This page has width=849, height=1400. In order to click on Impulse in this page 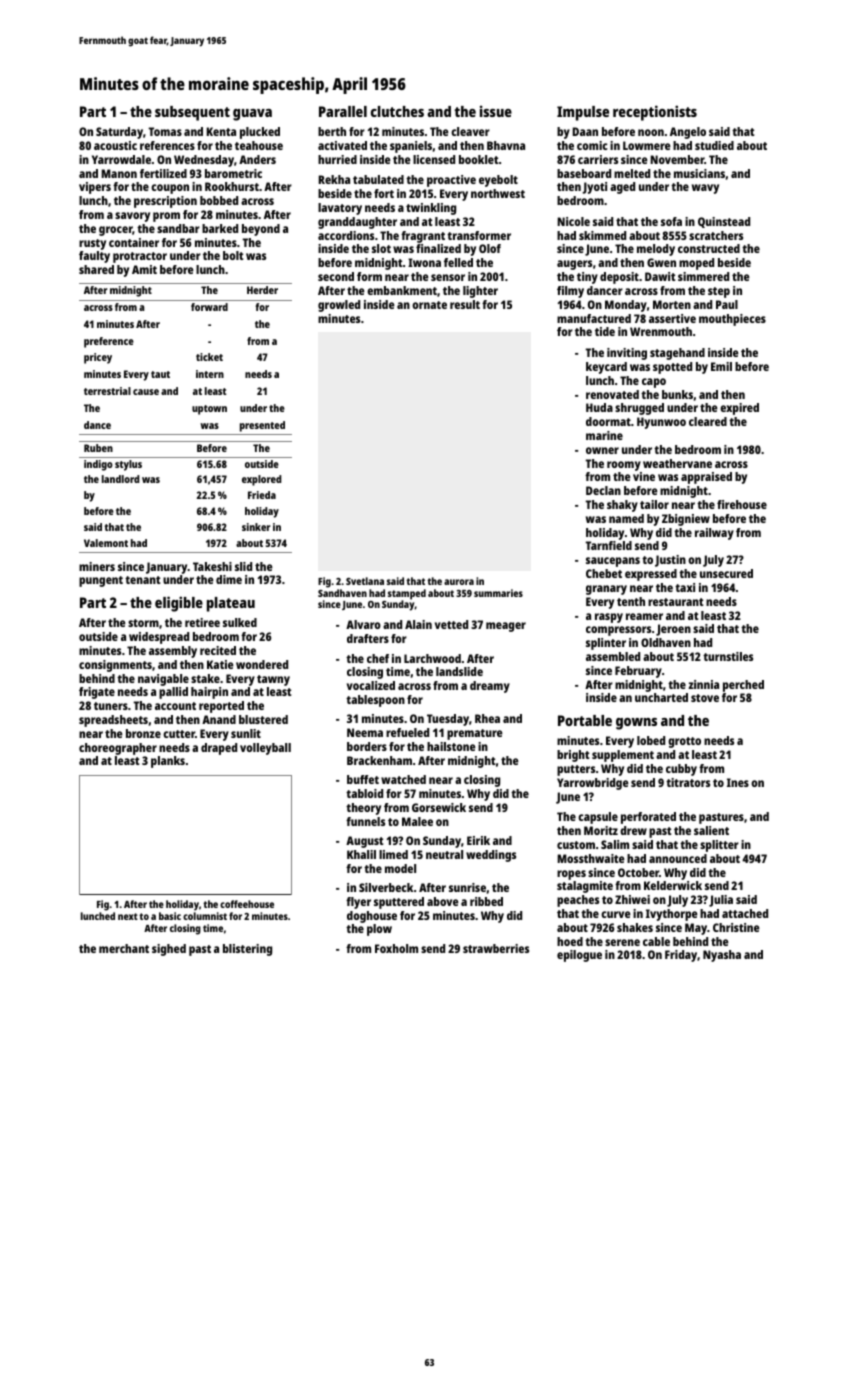, I will do `click(583, 113)`.
